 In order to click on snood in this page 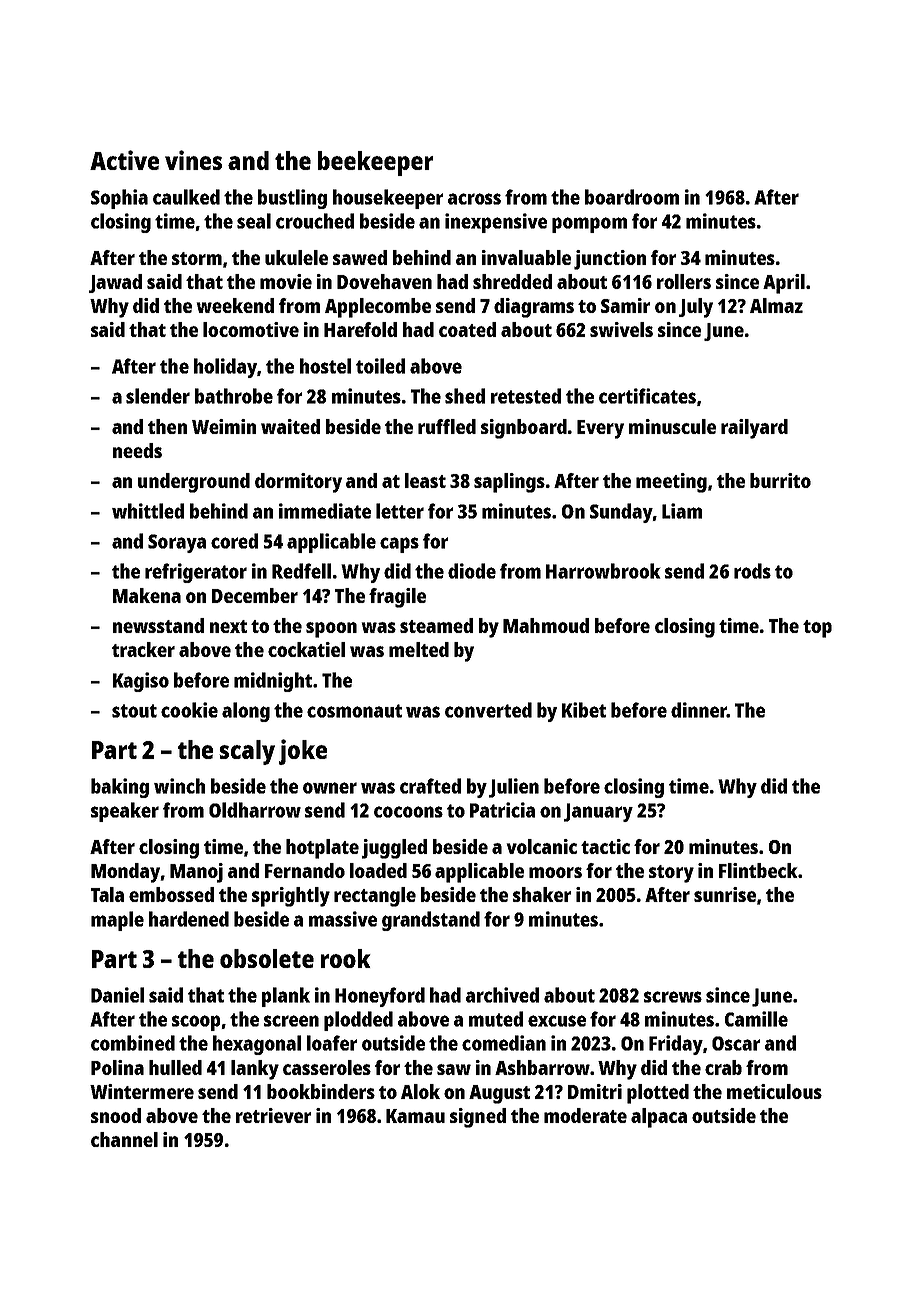, I will do `click(116, 1115)`.
